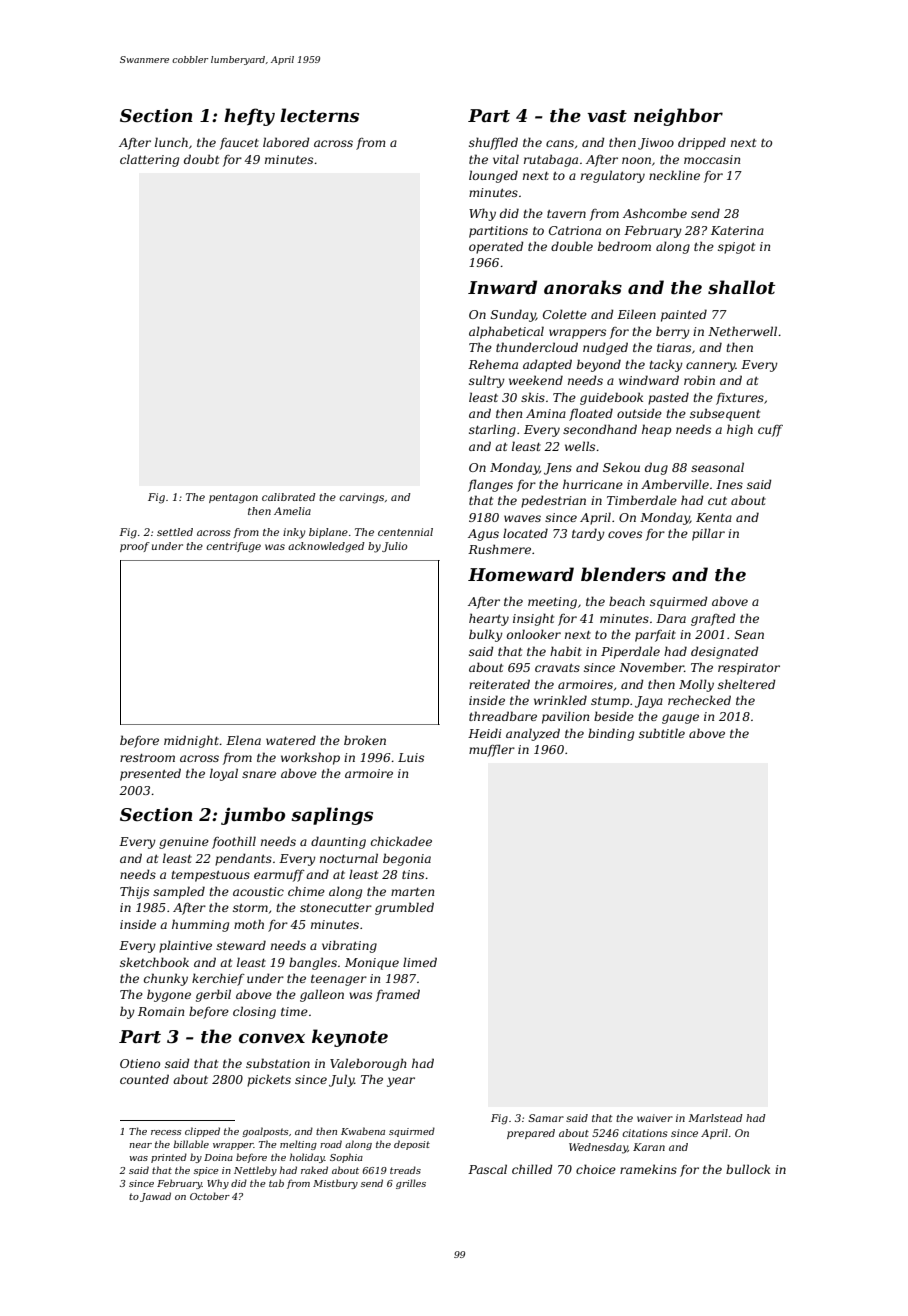 Image resolution: width=908 pixels, height=1316 pixels. I want to click on begonia, so click(407, 859).
